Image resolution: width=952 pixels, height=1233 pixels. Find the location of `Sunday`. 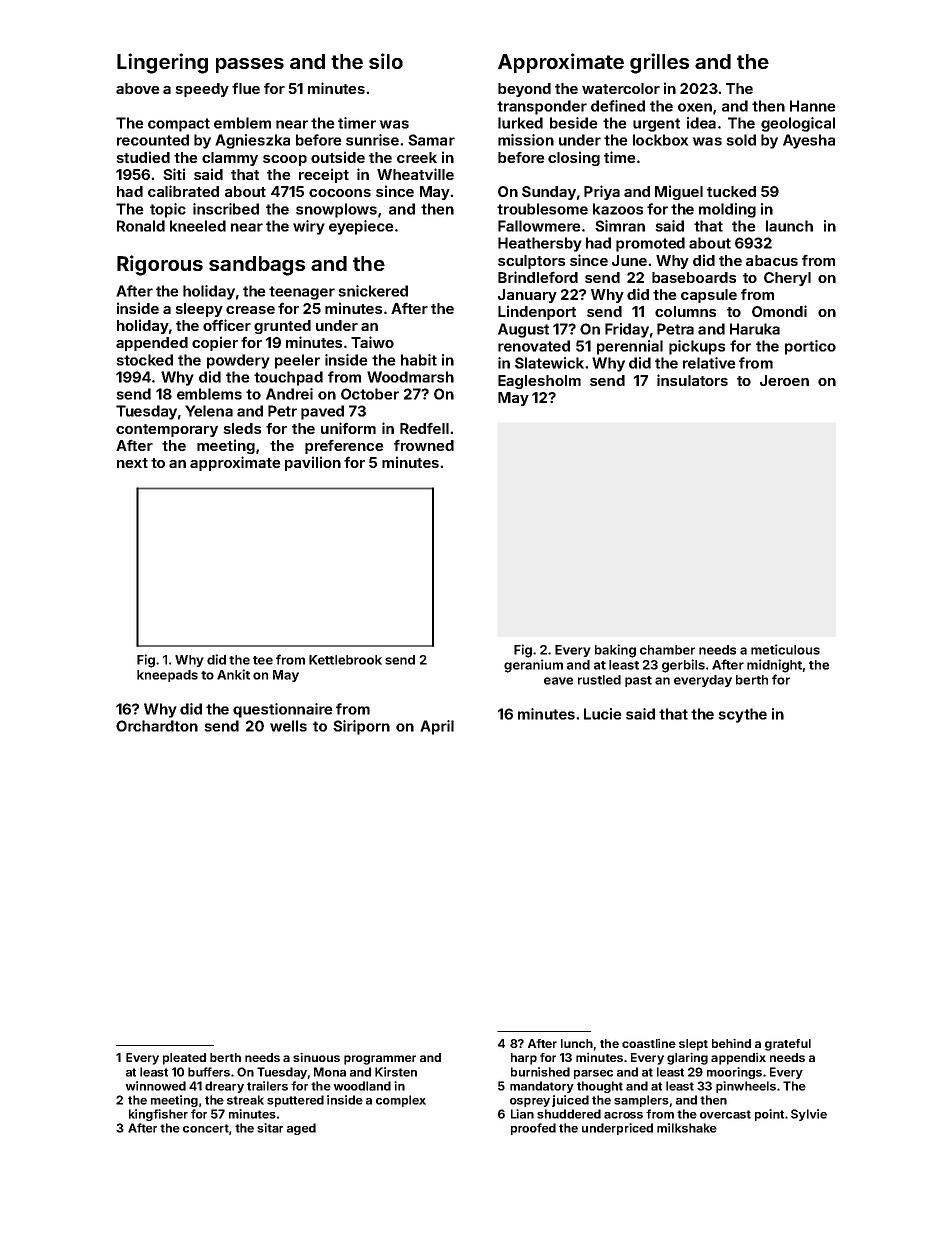

Sunday is located at coordinates (549, 193).
